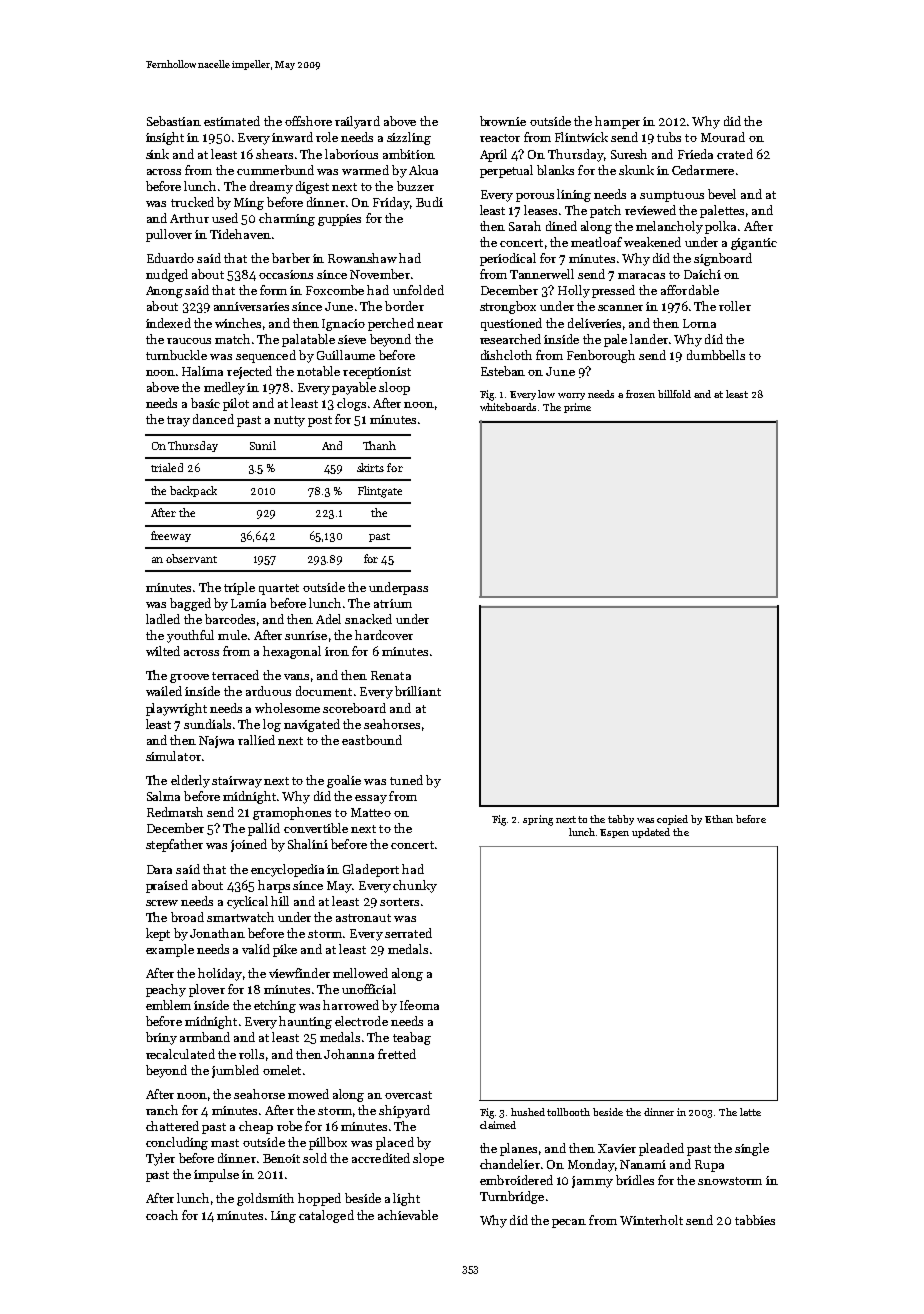 The height and width of the screenshot is (1314, 924). I want to click on chunky, so click(415, 886).
